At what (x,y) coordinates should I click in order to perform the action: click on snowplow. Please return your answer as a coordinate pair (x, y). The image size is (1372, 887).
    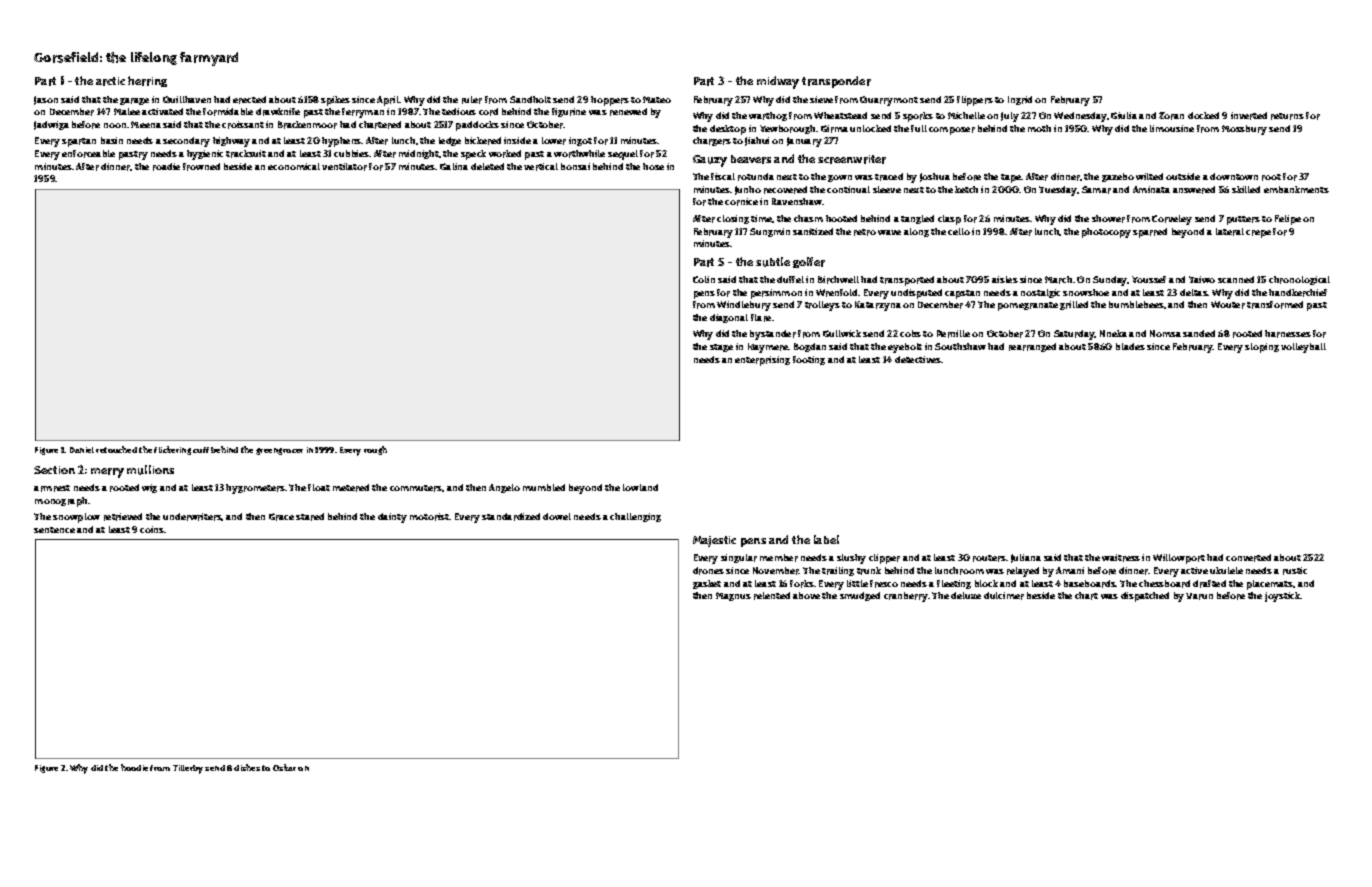
    Looking at the image, I should click on (76, 518).
